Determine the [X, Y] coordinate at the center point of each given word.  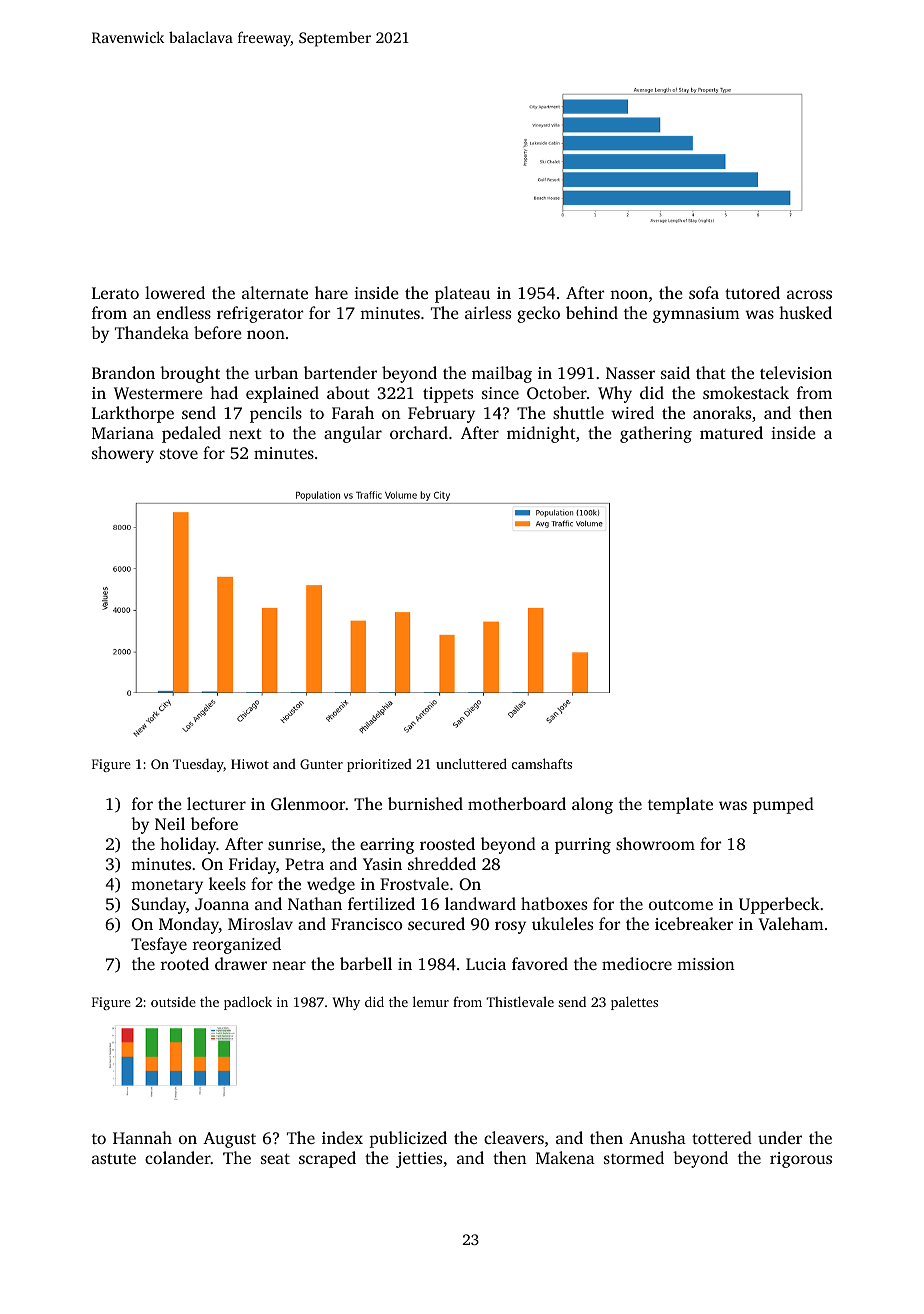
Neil [170, 823]
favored [540, 963]
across [809, 294]
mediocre [637, 963]
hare [331, 292]
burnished [425, 803]
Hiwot [250, 764]
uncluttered [471, 763]
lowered [175, 292]
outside [173, 1002]
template [680, 805]
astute [114, 1158]
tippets [448, 395]
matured [731, 432]
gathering [656, 434]
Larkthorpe [133, 414]
